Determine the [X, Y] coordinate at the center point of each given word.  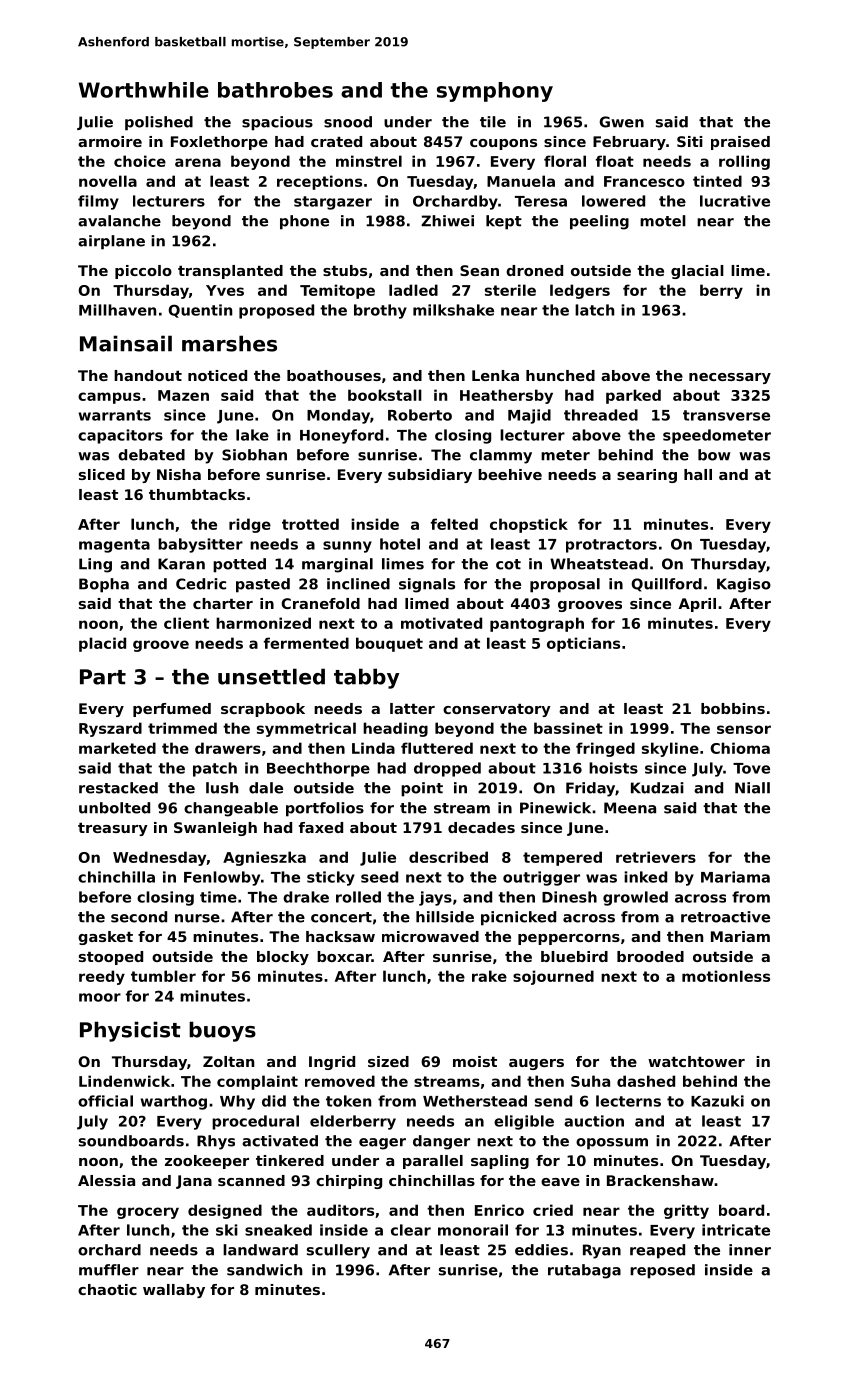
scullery [338, 1251]
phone [304, 222]
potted [239, 565]
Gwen [622, 122]
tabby [366, 678]
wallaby [174, 1291]
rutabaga [584, 1271]
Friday [590, 789]
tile [493, 122]
